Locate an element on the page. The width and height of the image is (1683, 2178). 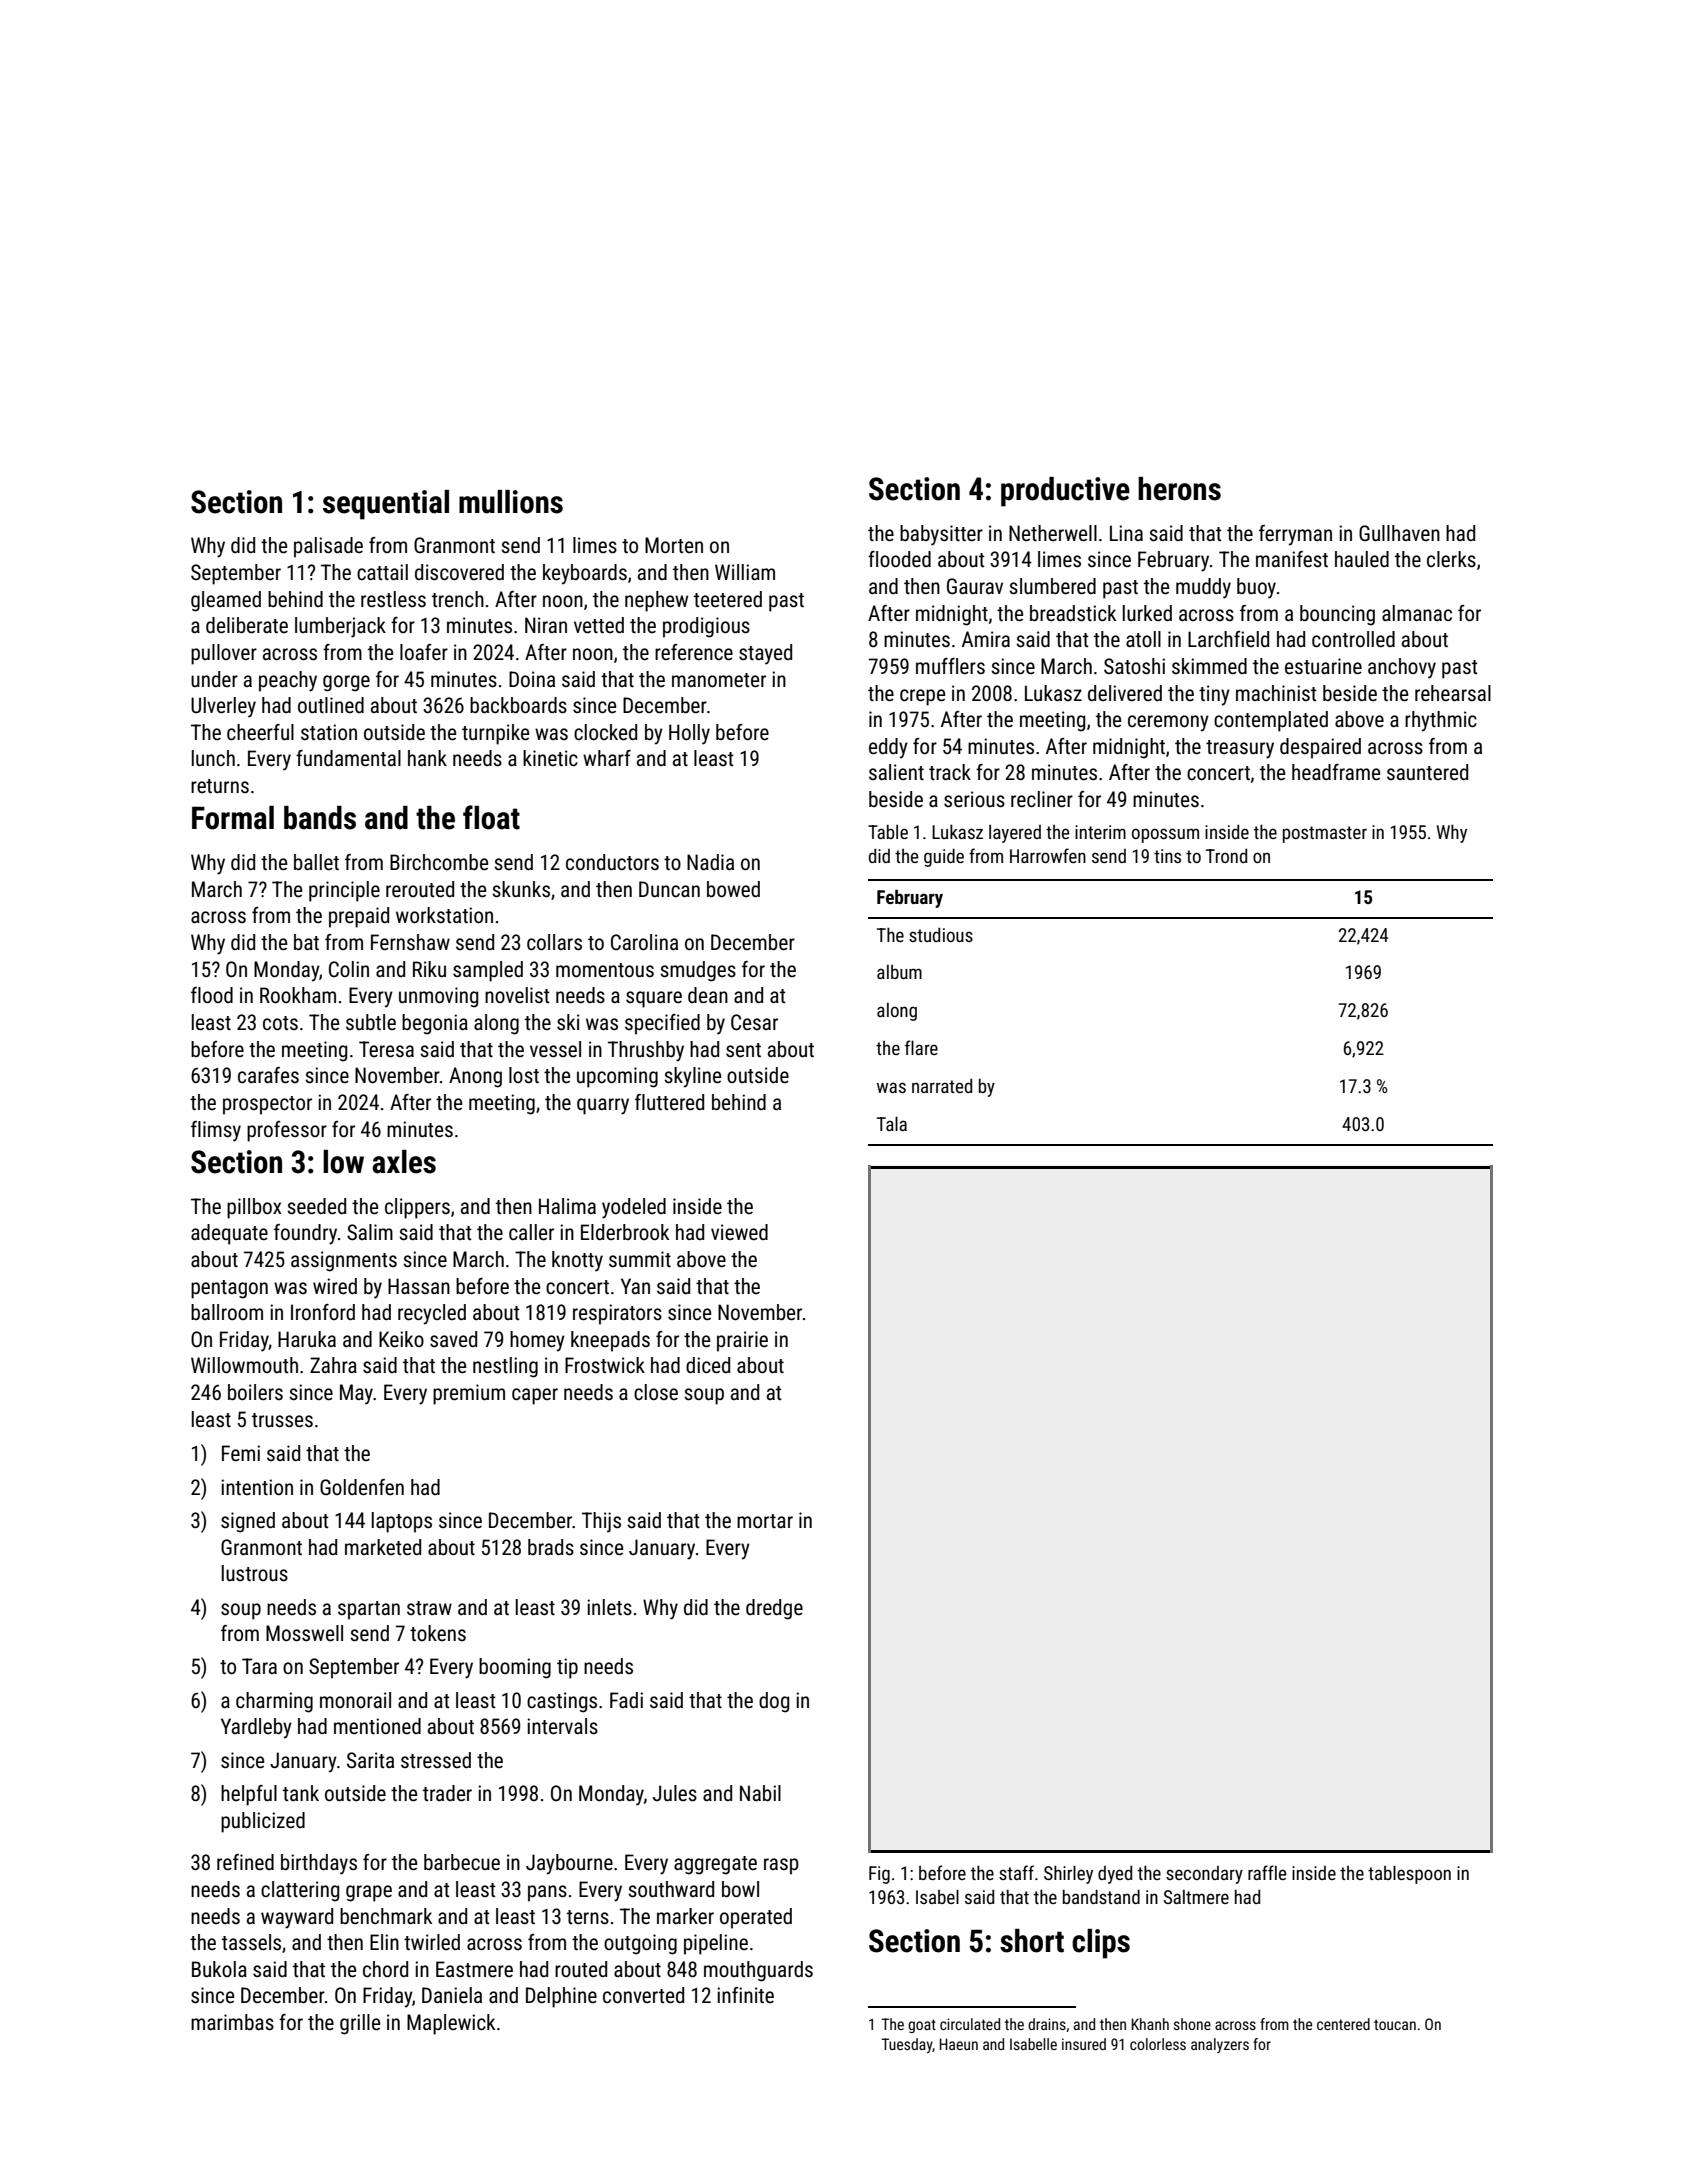
Morten is located at coordinates (674, 545).
